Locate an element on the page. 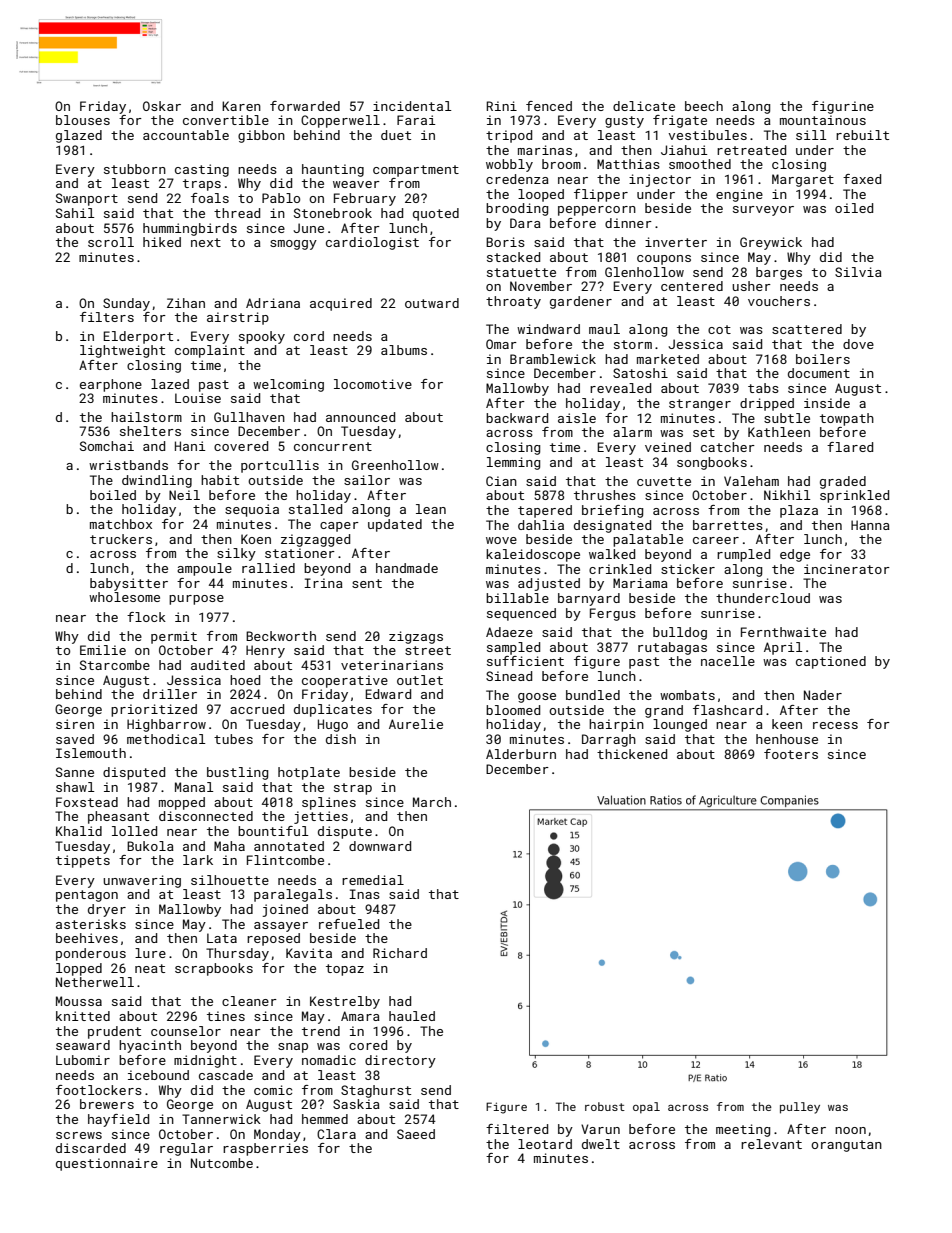  catcher is located at coordinates (728, 447).
